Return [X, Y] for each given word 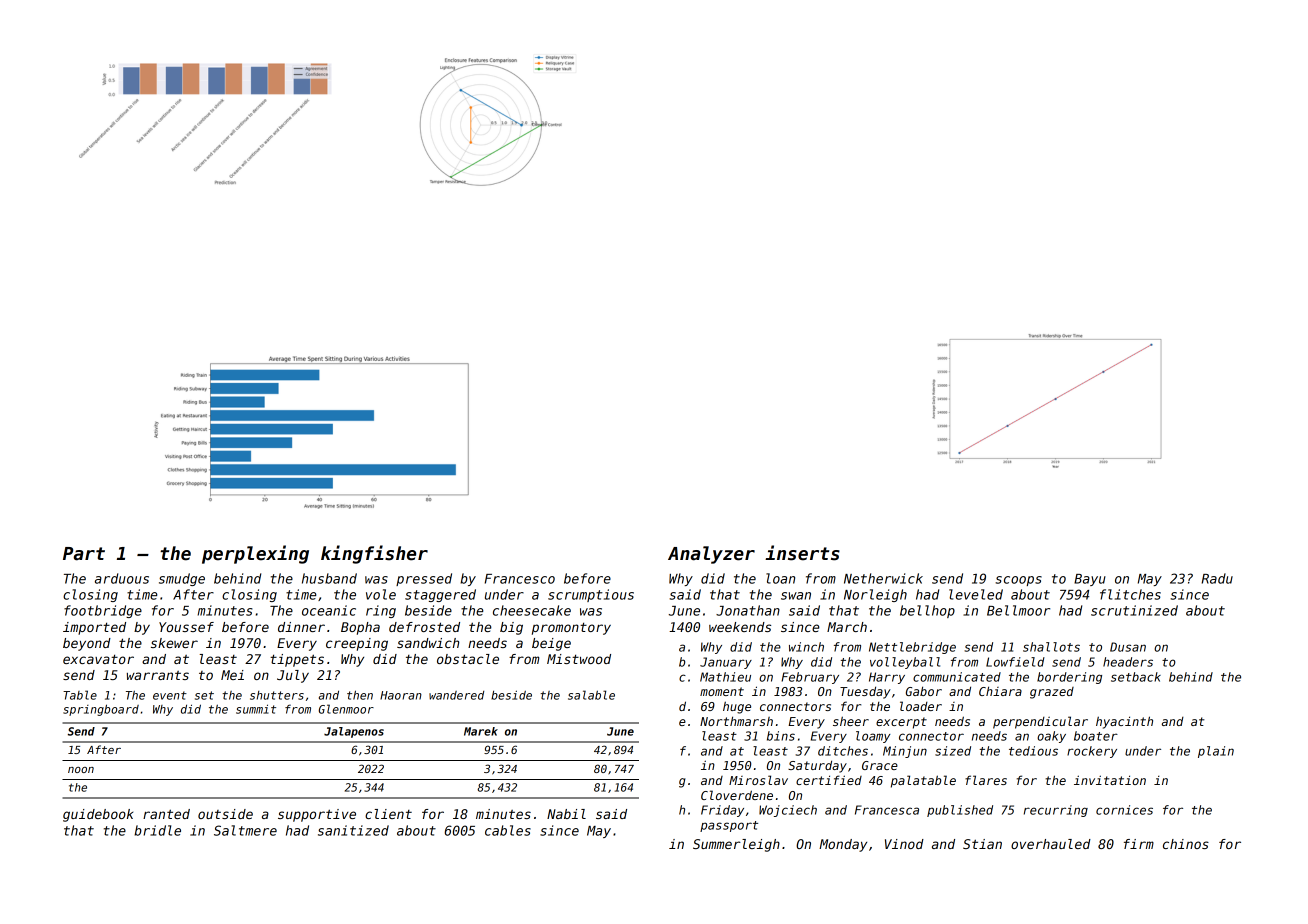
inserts [802, 553]
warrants [158, 675]
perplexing [255, 554]
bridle [157, 830]
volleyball [905, 663]
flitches [1130, 594]
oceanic [329, 610]
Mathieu [725, 677]
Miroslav [758, 780]
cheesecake [532, 610]
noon [81, 770]
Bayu [1090, 580]
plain [1216, 752]
